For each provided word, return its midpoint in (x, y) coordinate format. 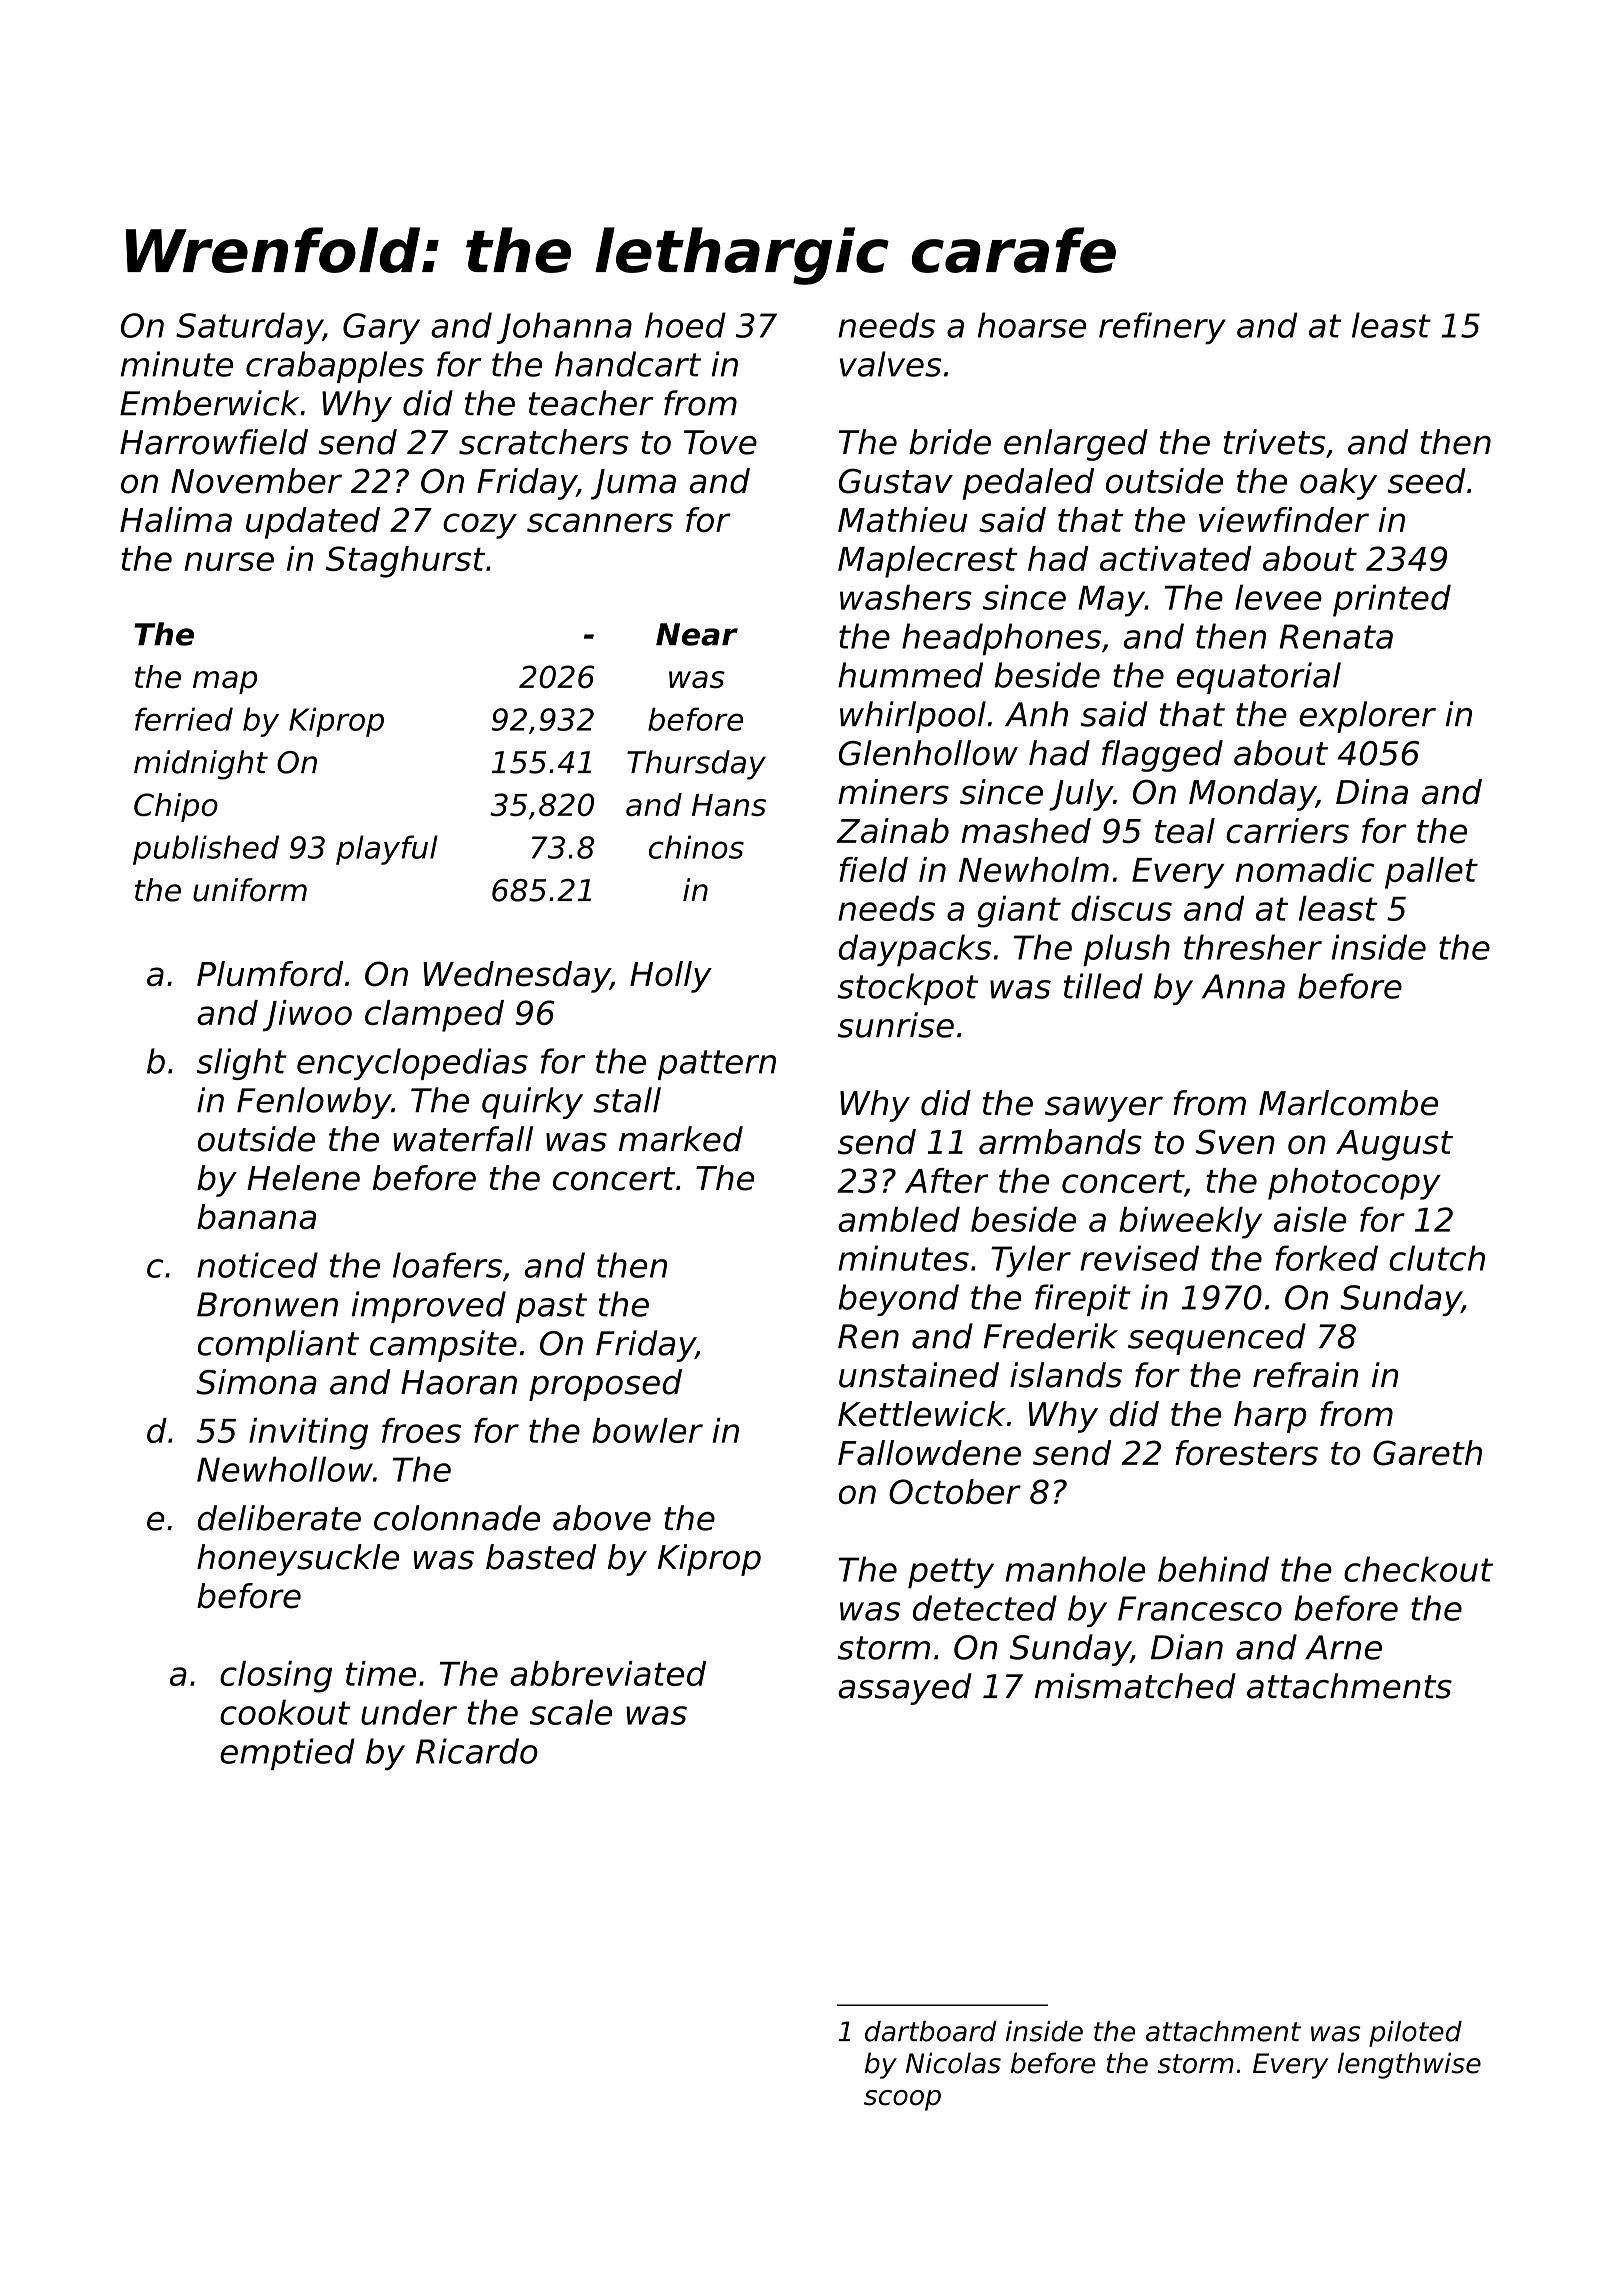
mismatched (1135, 1686)
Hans (729, 805)
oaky (1338, 484)
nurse (229, 561)
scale (571, 1712)
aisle (1310, 1219)
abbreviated (608, 1673)
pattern (717, 1065)
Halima (176, 520)
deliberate (279, 1518)
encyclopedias (412, 1064)
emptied (287, 1754)
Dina (1372, 792)
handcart (628, 364)
